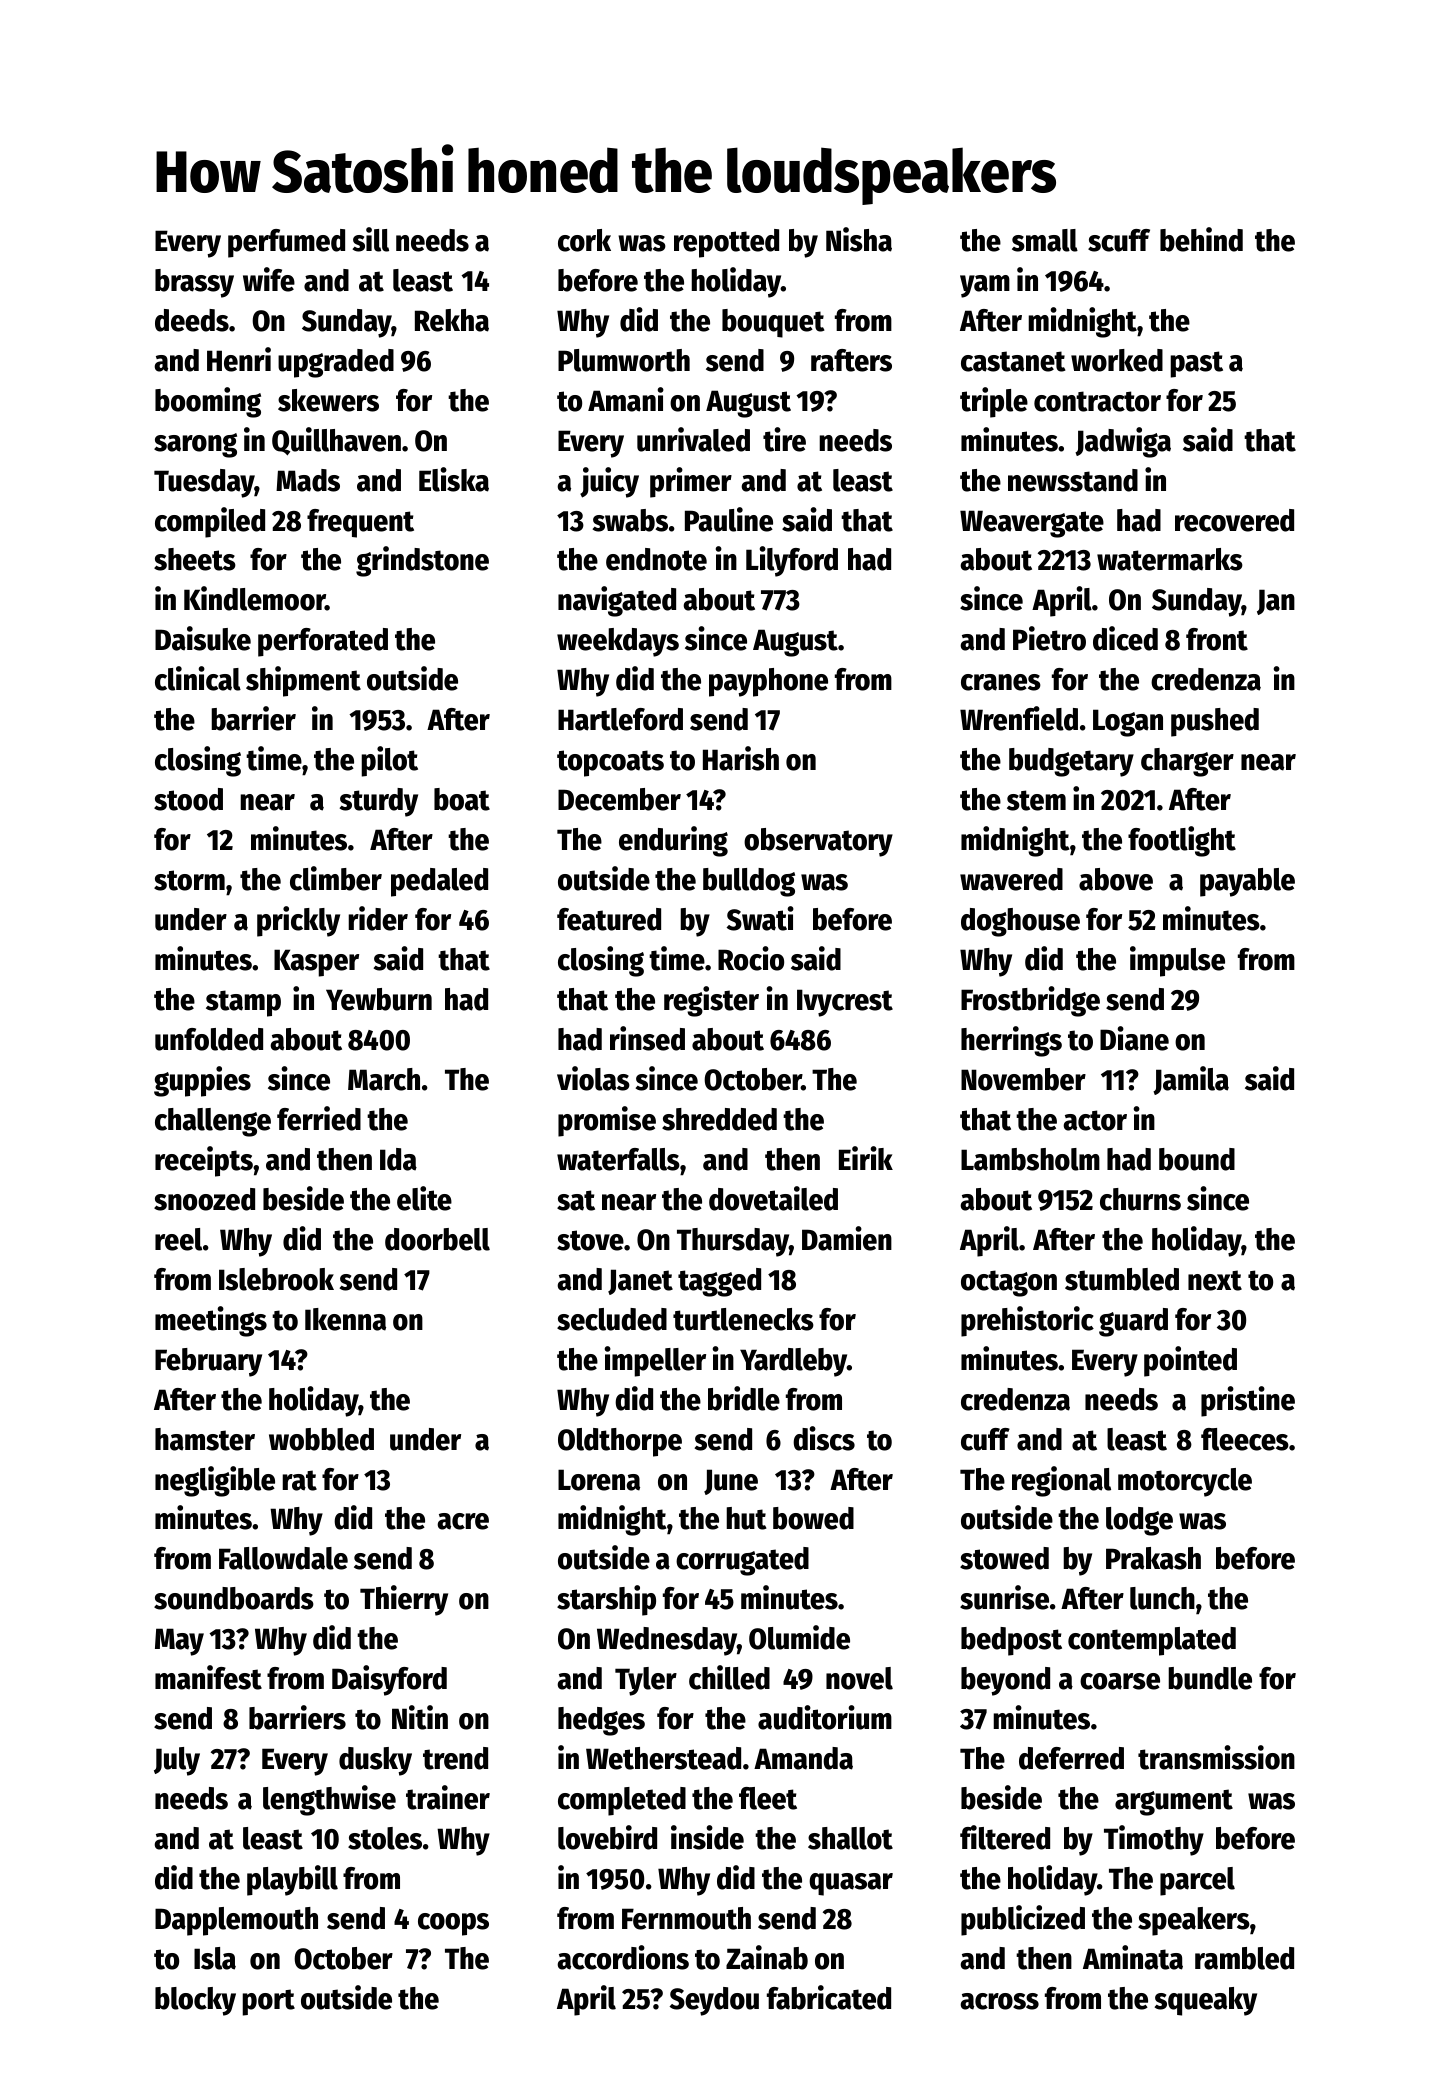 Image resolution: width=1450 pixels, height=2100 pixels. I want to click on tire, so click(784, 439).
